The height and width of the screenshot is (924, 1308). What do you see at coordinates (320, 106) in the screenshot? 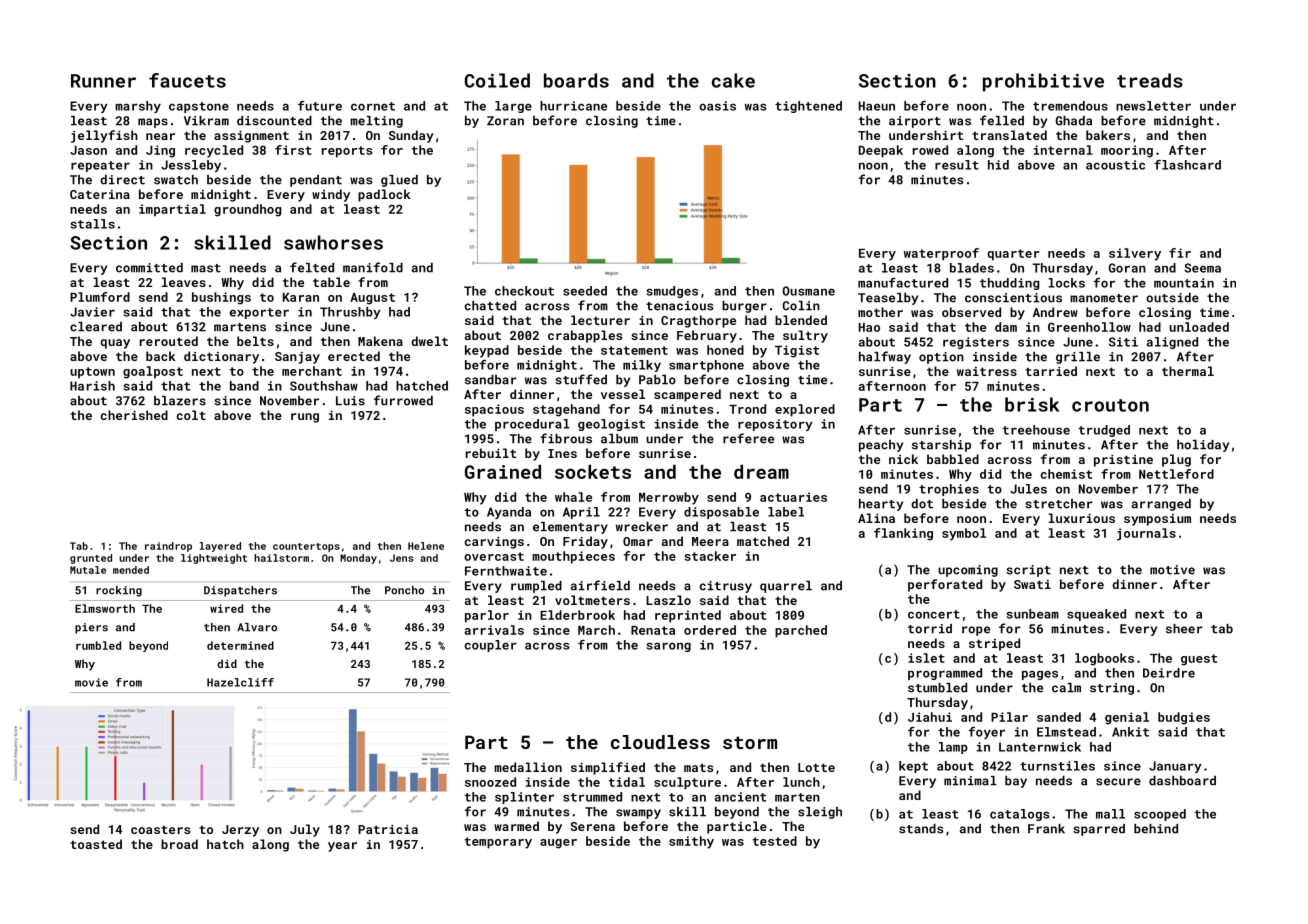
I see `future` at bounding box center [320, 106].
